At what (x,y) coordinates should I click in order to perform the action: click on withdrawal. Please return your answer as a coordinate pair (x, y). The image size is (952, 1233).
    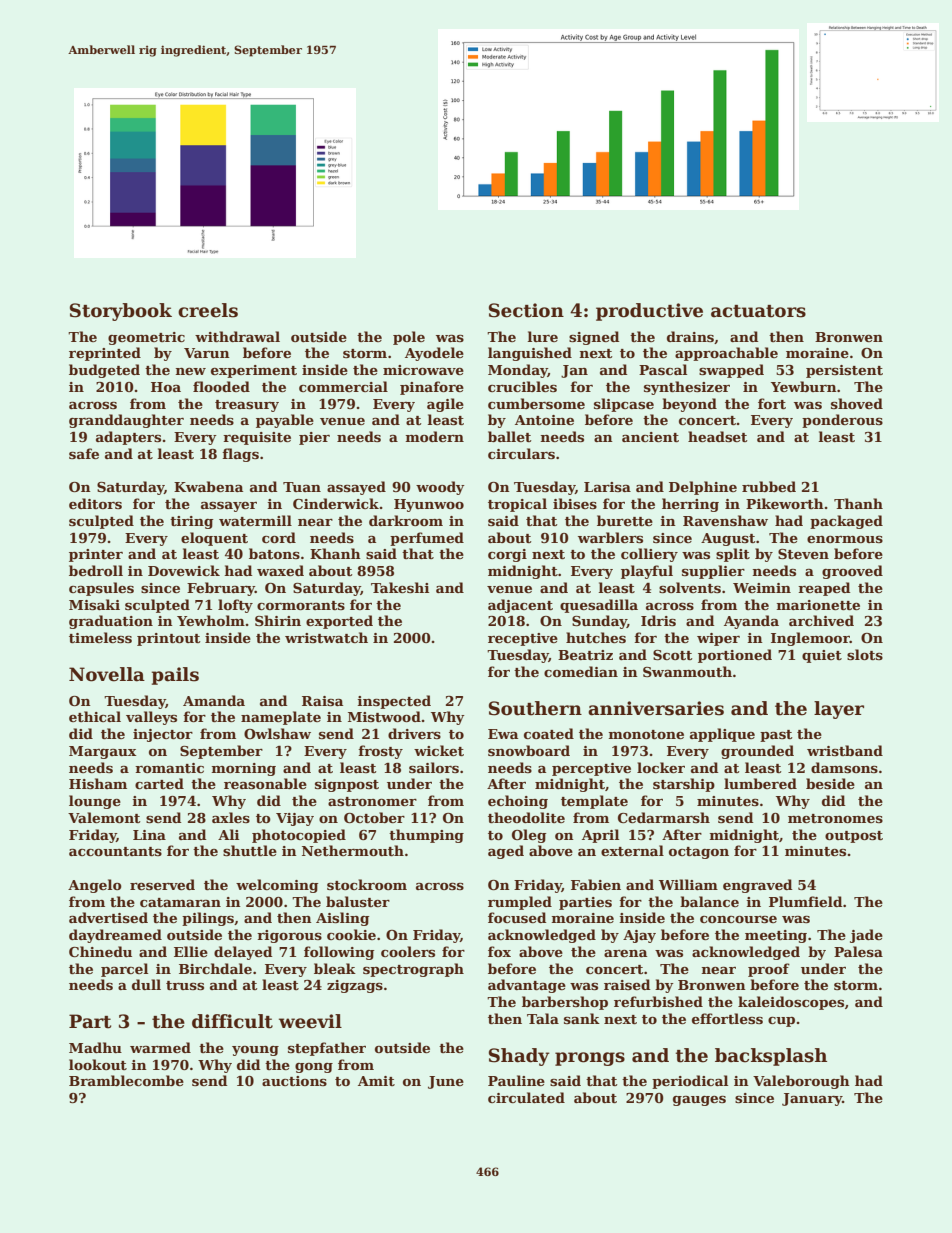
    Looking at the image, I should click on (237, 336).
